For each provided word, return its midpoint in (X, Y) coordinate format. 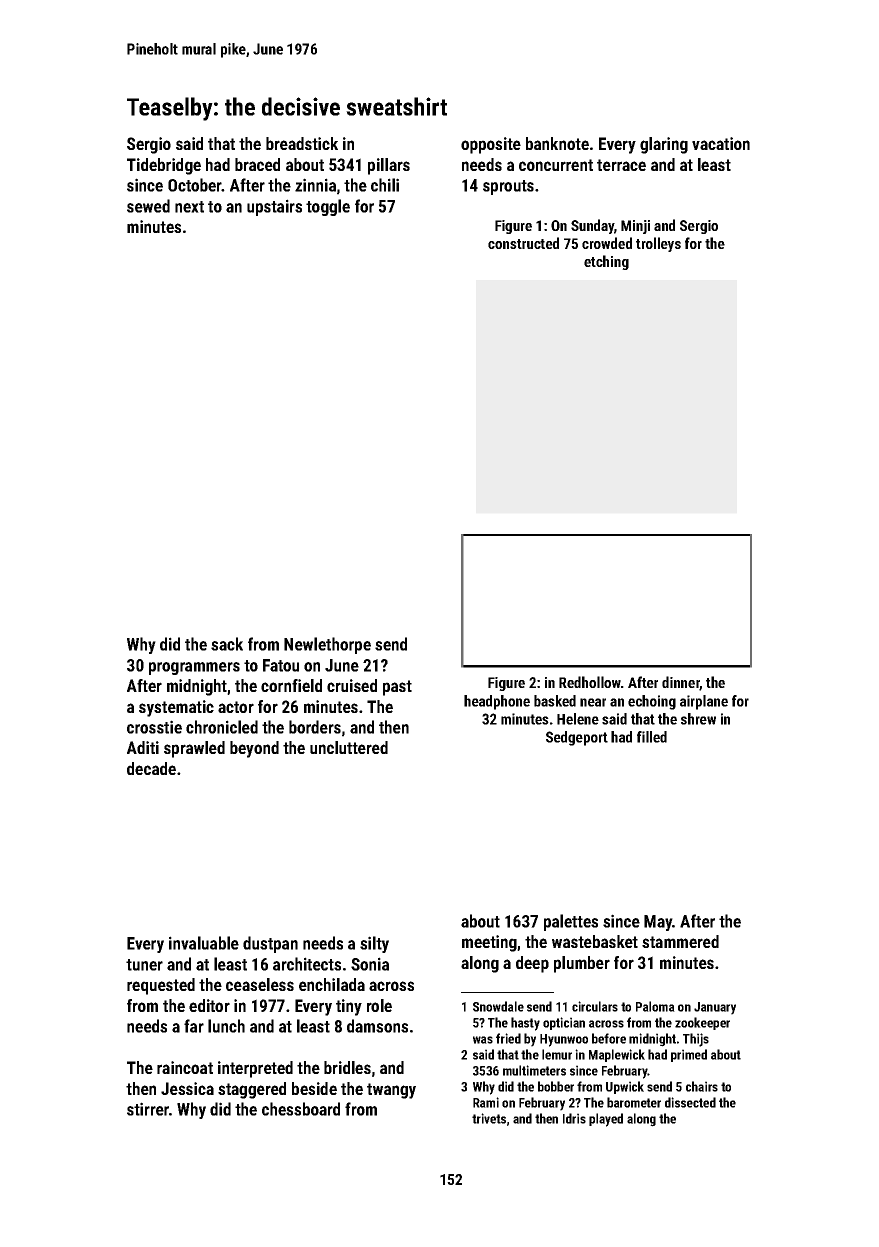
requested (161, 986)
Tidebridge (164, 166)
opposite (491, 145)
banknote (557, 143)
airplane (704, 702)
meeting (489, 943)
